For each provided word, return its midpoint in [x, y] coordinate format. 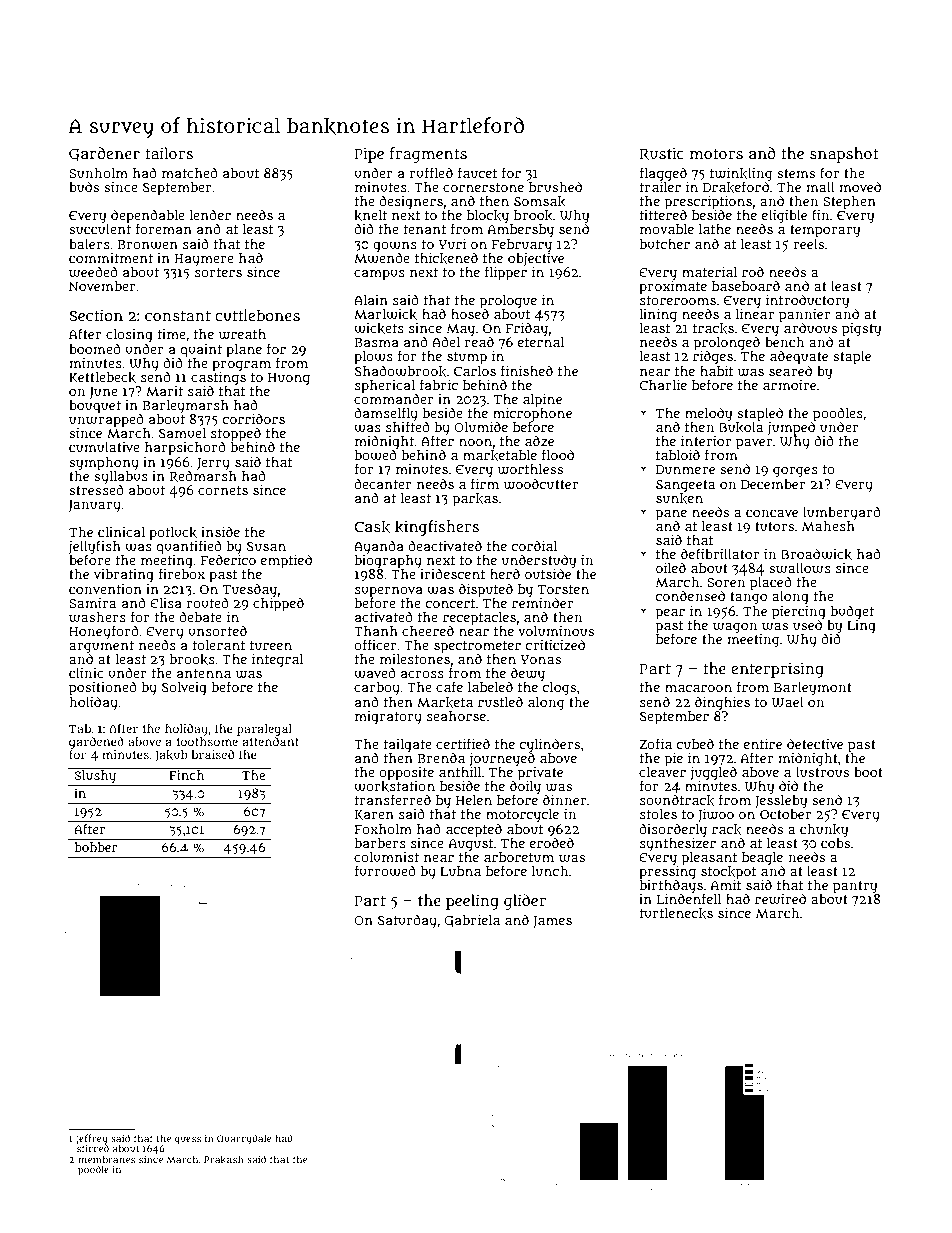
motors [716, 154]
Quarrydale [244, 1139]
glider [525, 902]
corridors [254, 418]
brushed [555, 186]
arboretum [519, 857]
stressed [96, 489]
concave [772, 513]
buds [84, 186]
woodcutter [541, 484]
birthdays [671, 886]
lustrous [822, 772]
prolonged [727, 343]
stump [467, 358]
